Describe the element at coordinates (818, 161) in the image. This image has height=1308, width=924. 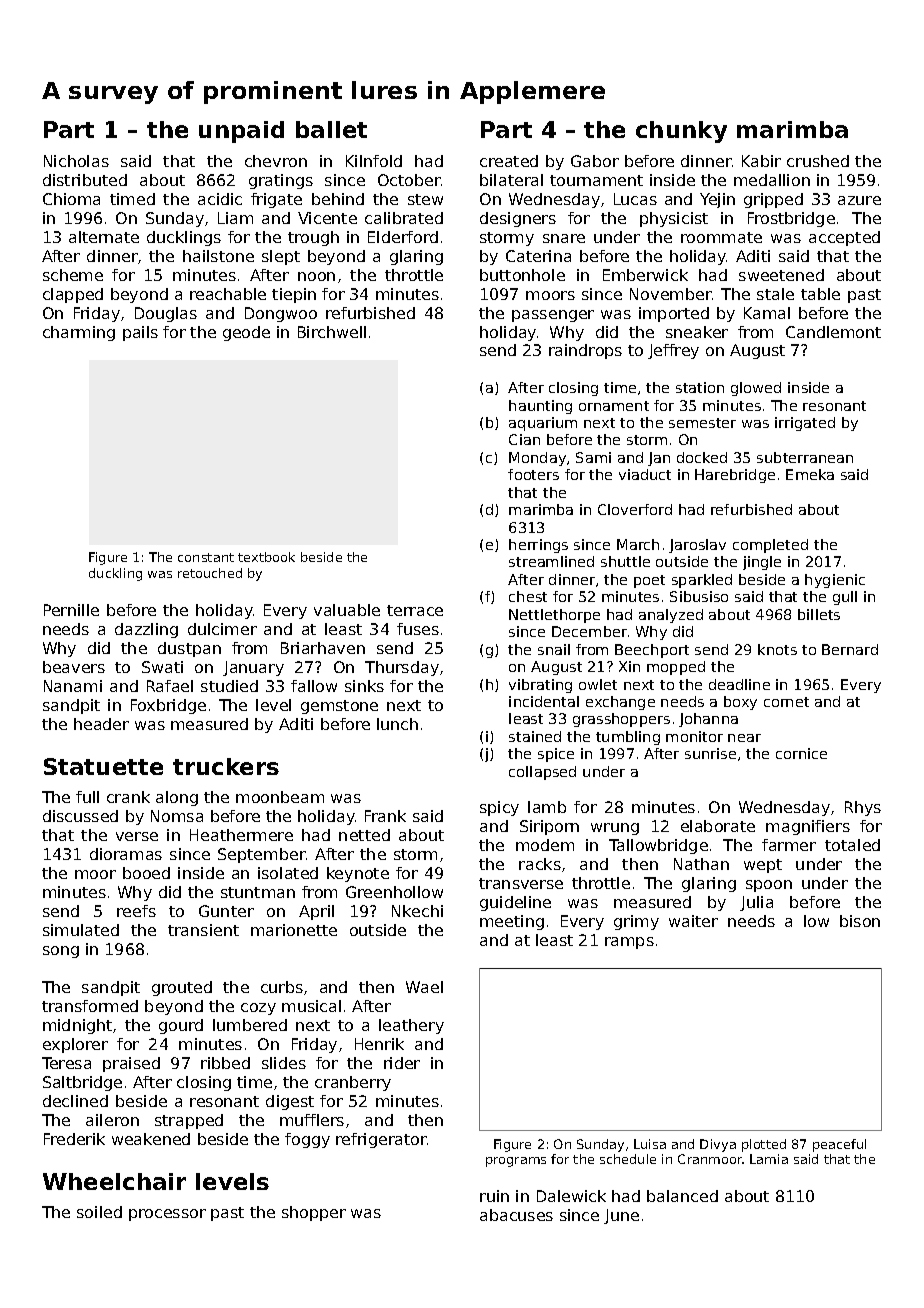
I see `crushed` at that location.
